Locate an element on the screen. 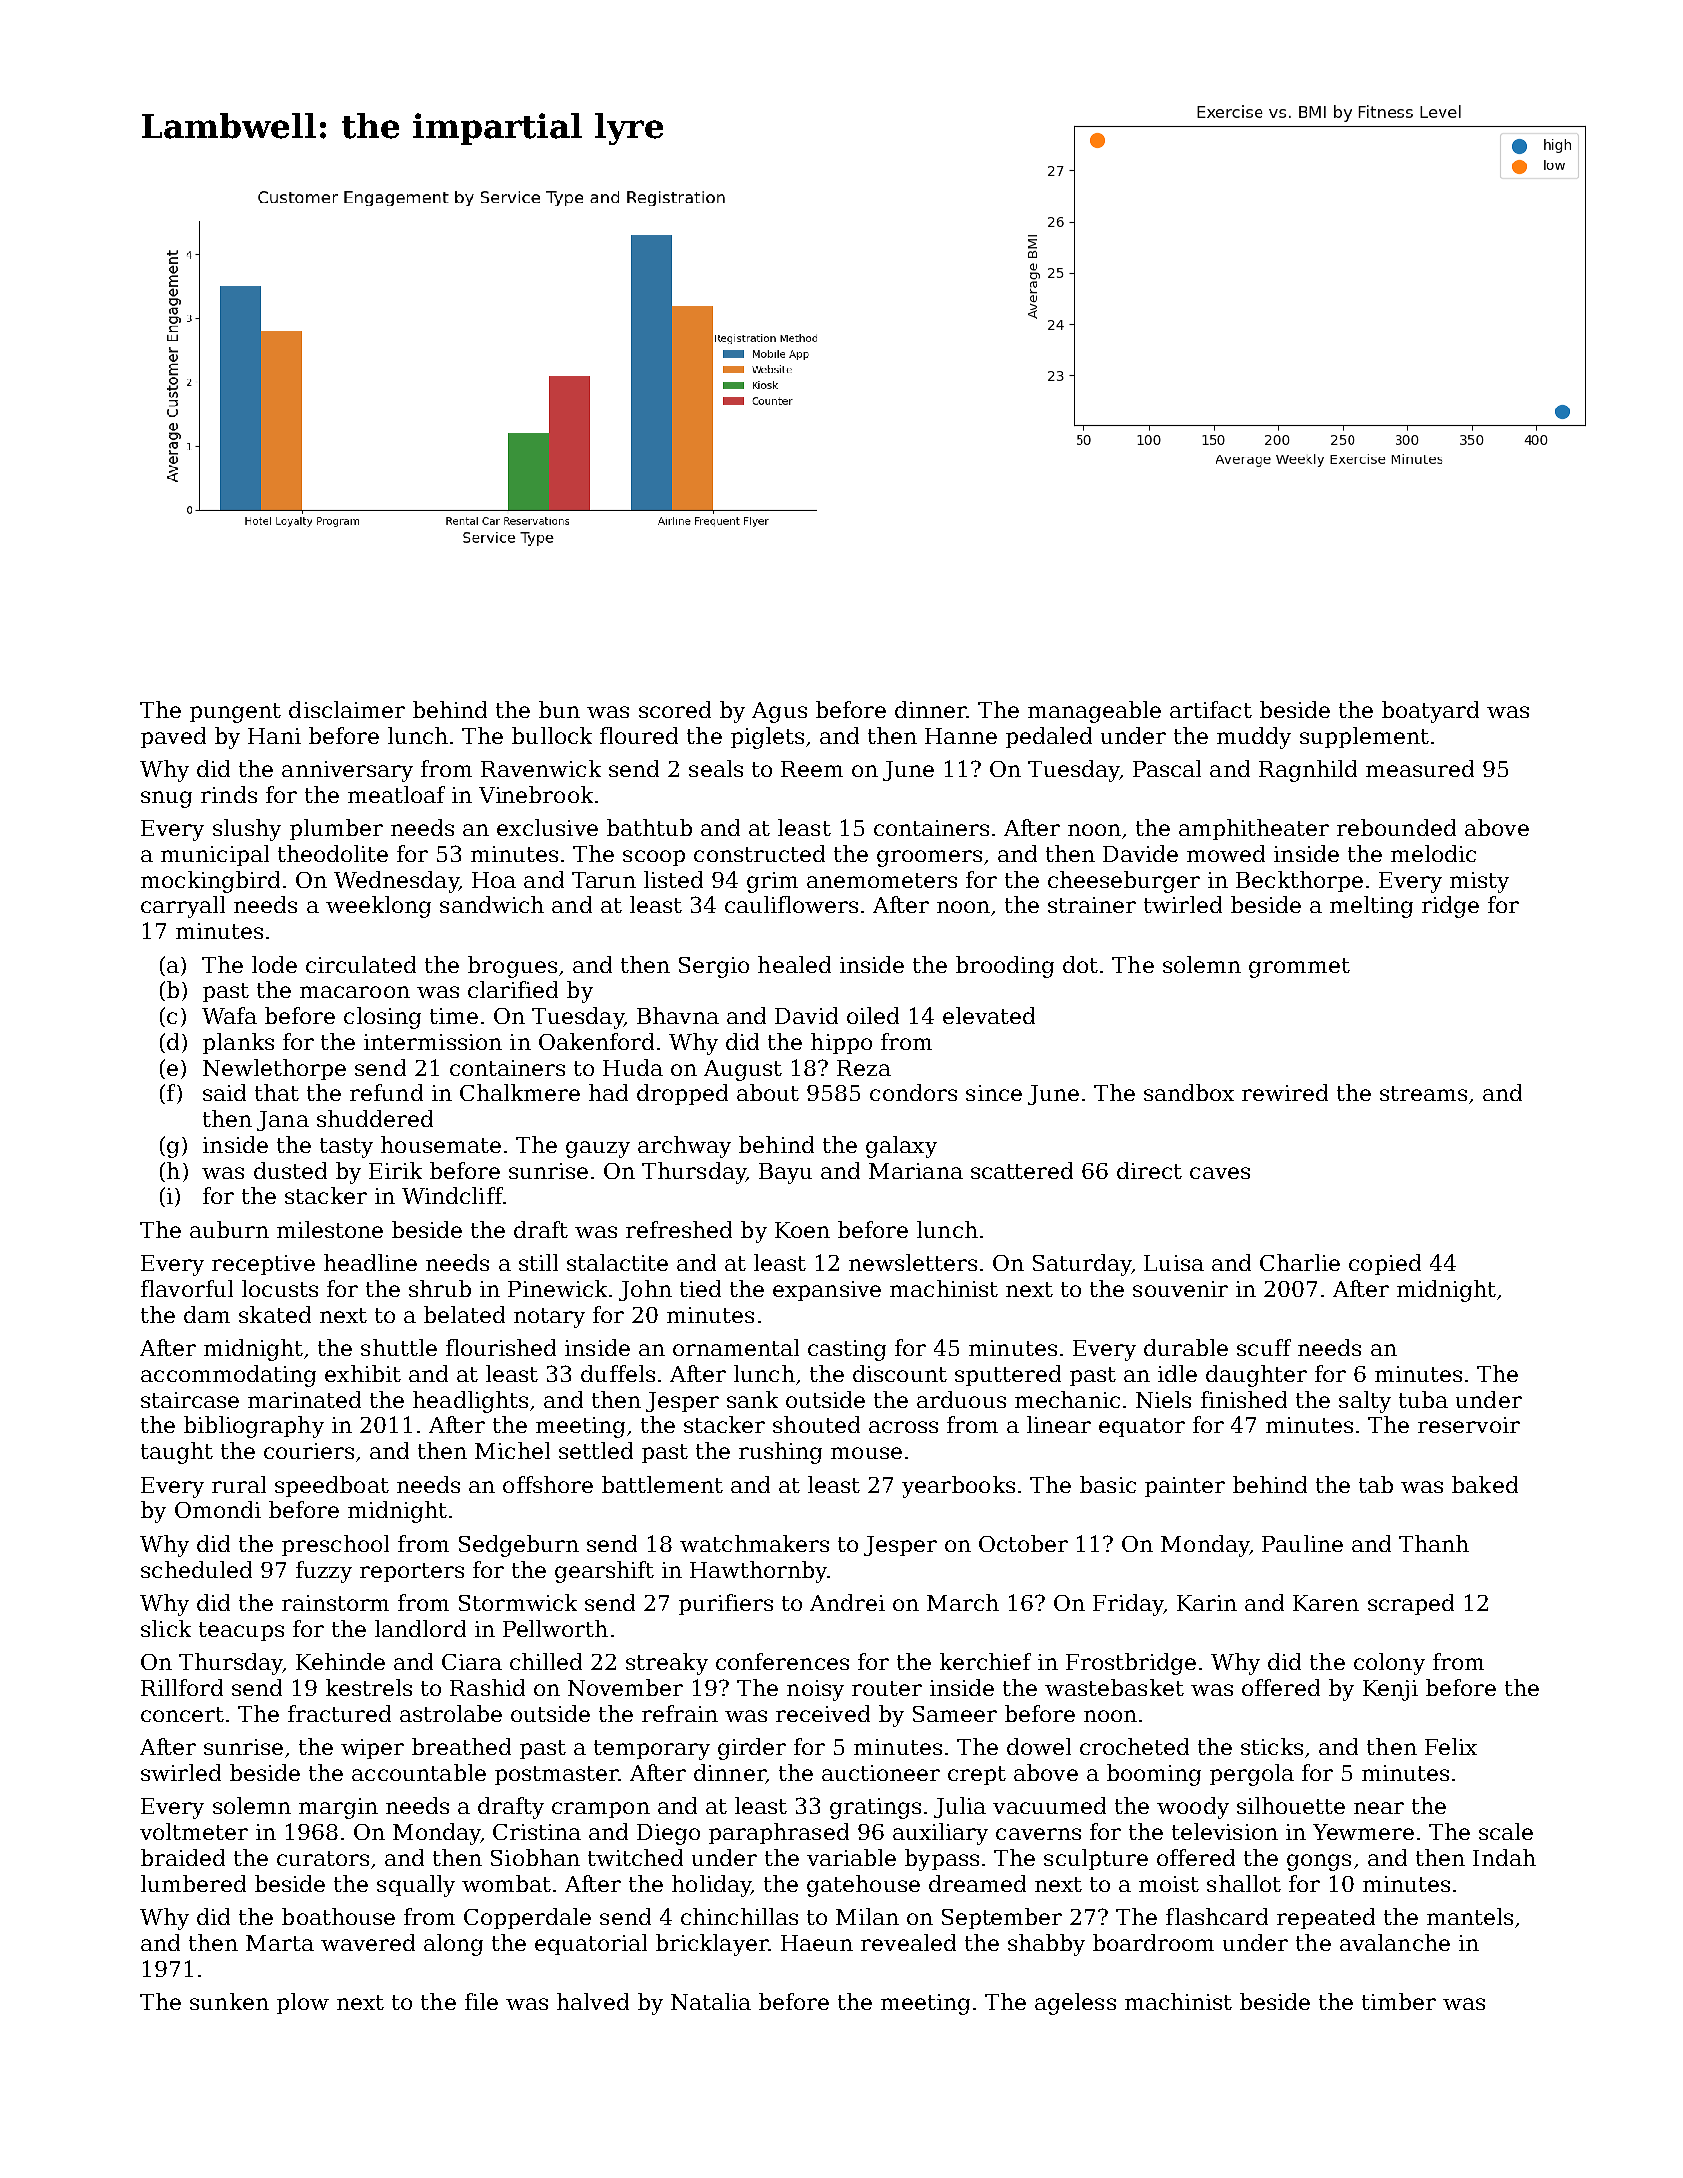  Ciara is located at coordinates (472, 1662).
